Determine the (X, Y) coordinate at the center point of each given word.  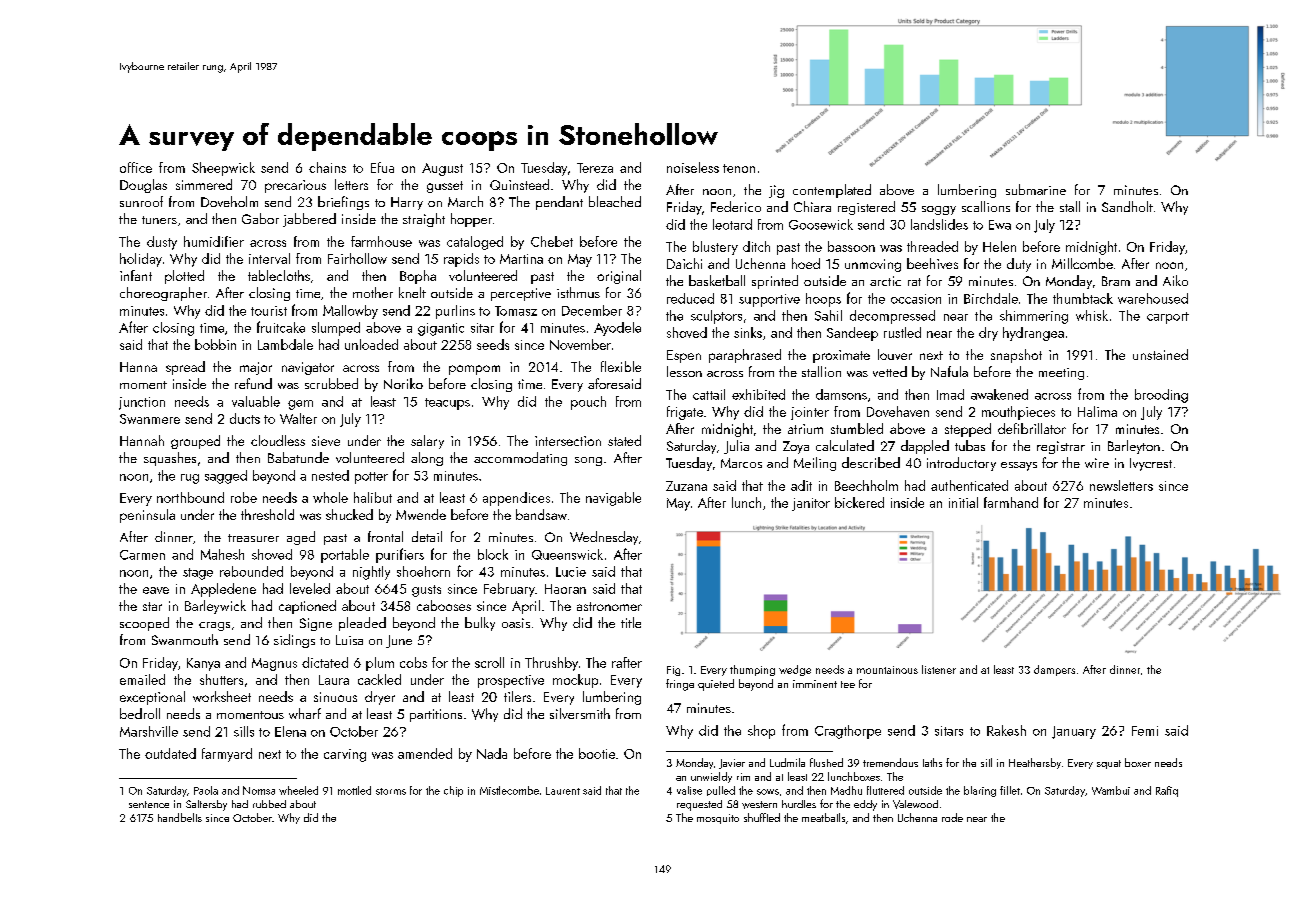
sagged (226, 477)
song (588, 461)
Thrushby (551, 664)
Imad (950, 394)
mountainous (887, 670)
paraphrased (745, 356)
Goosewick (821, 224)
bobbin (215, 344)
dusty (162, 243)
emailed (142, 679)
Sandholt (1127, 206)
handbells (180, 817)
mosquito (718, 819)
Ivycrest (1151, 464)
